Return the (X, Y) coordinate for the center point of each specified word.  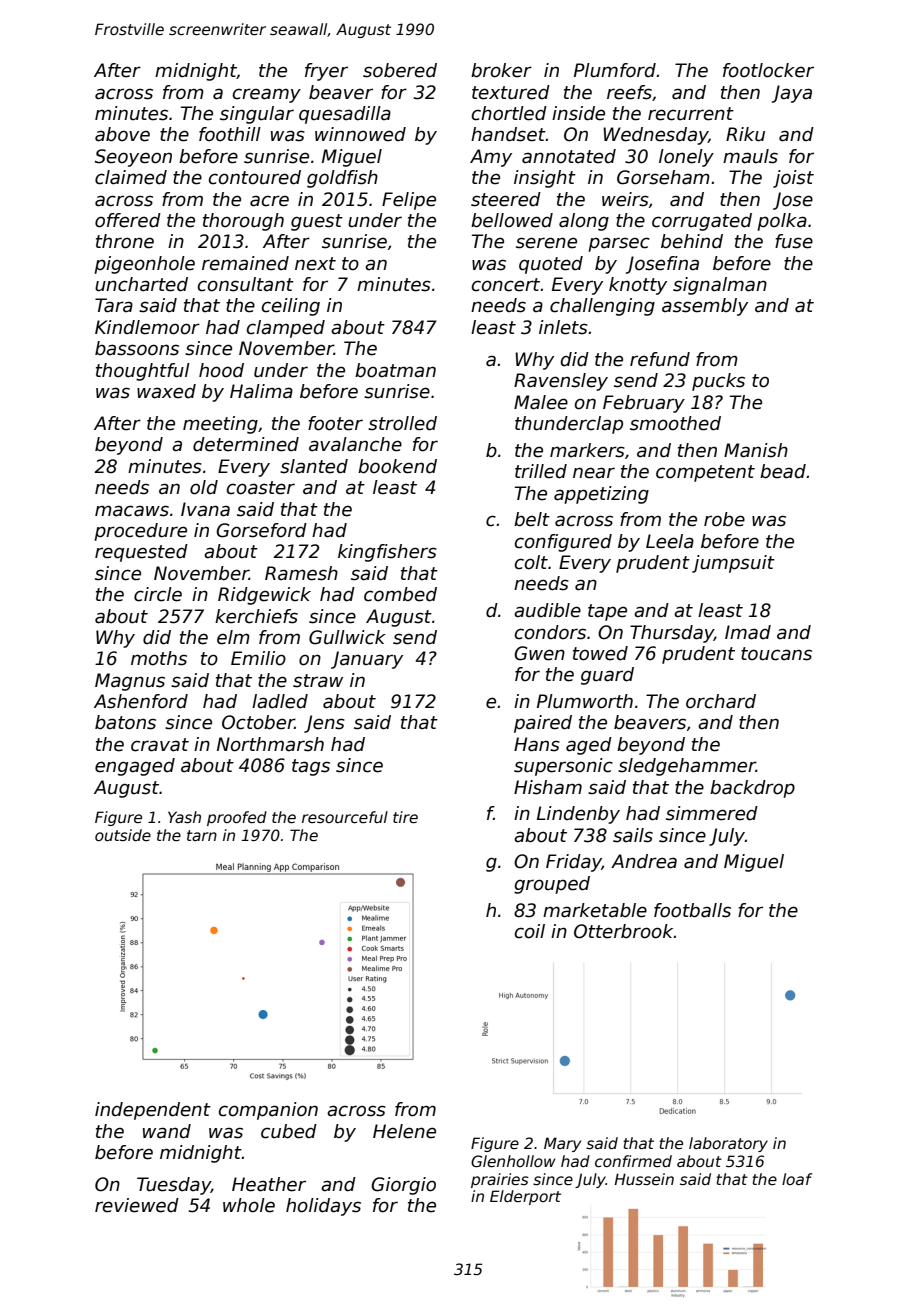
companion (268, 1111)
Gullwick (347, 637)
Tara (114, 305)
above (122, 134)
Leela (670, 541)
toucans (776, 654)
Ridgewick (264, 596)
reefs (629, 92)
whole (249, 1205)
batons (125, 722)
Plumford (615, 70)
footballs (692, 910)
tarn (202, 835)
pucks (718, 382)
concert (506, 285)
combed (400, 594)
